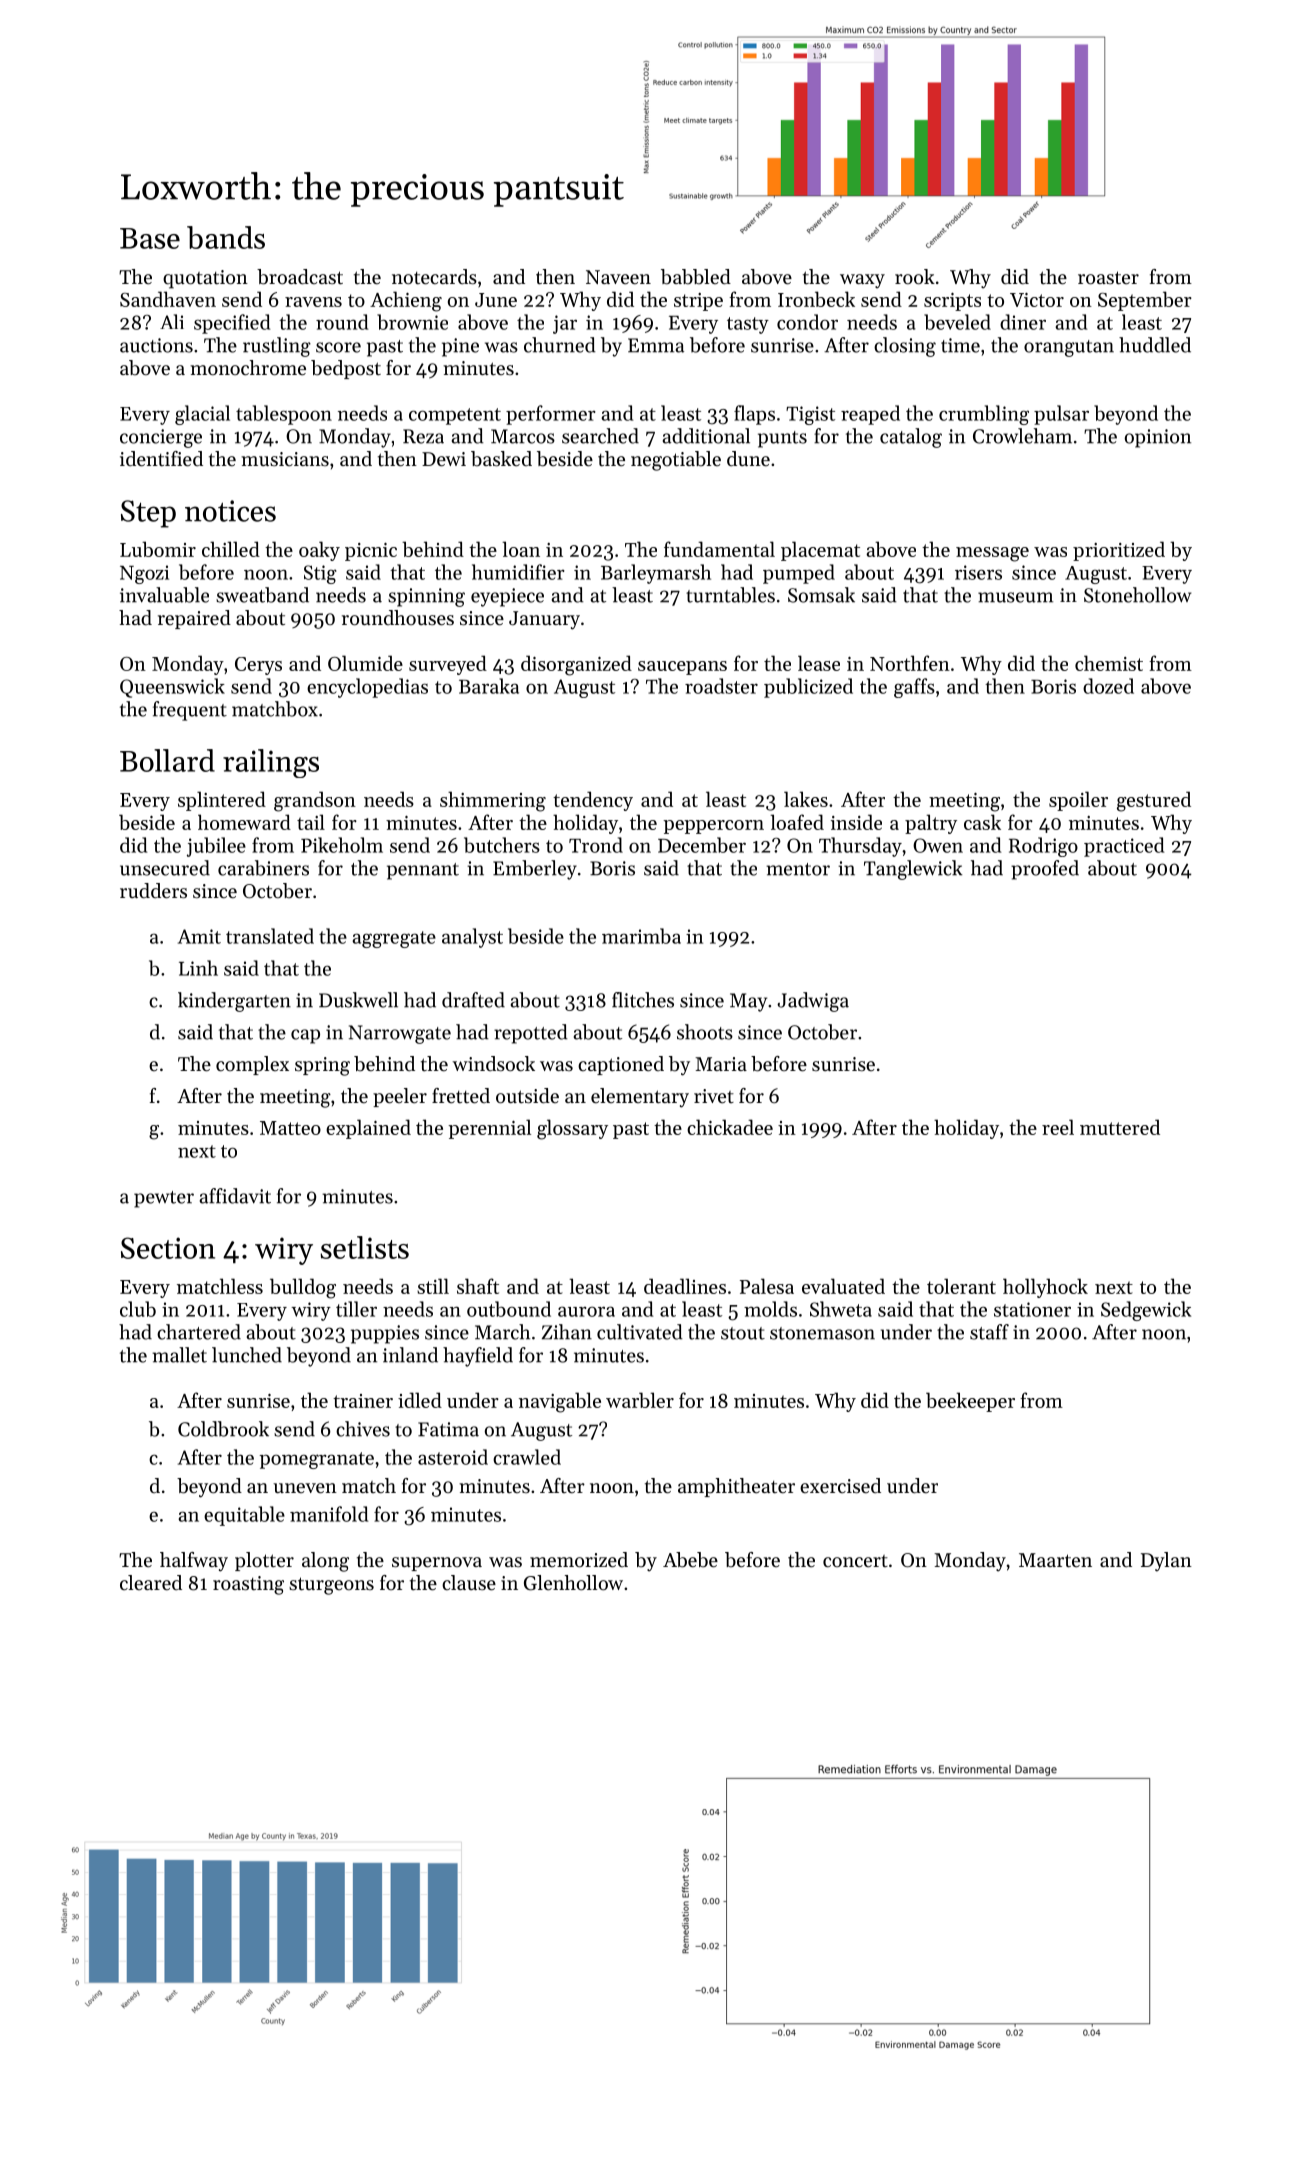 This image has width=1311, height=2158. Describe the element at coordinates (730, 1127) in the image. I see `chickadee` at that location.
